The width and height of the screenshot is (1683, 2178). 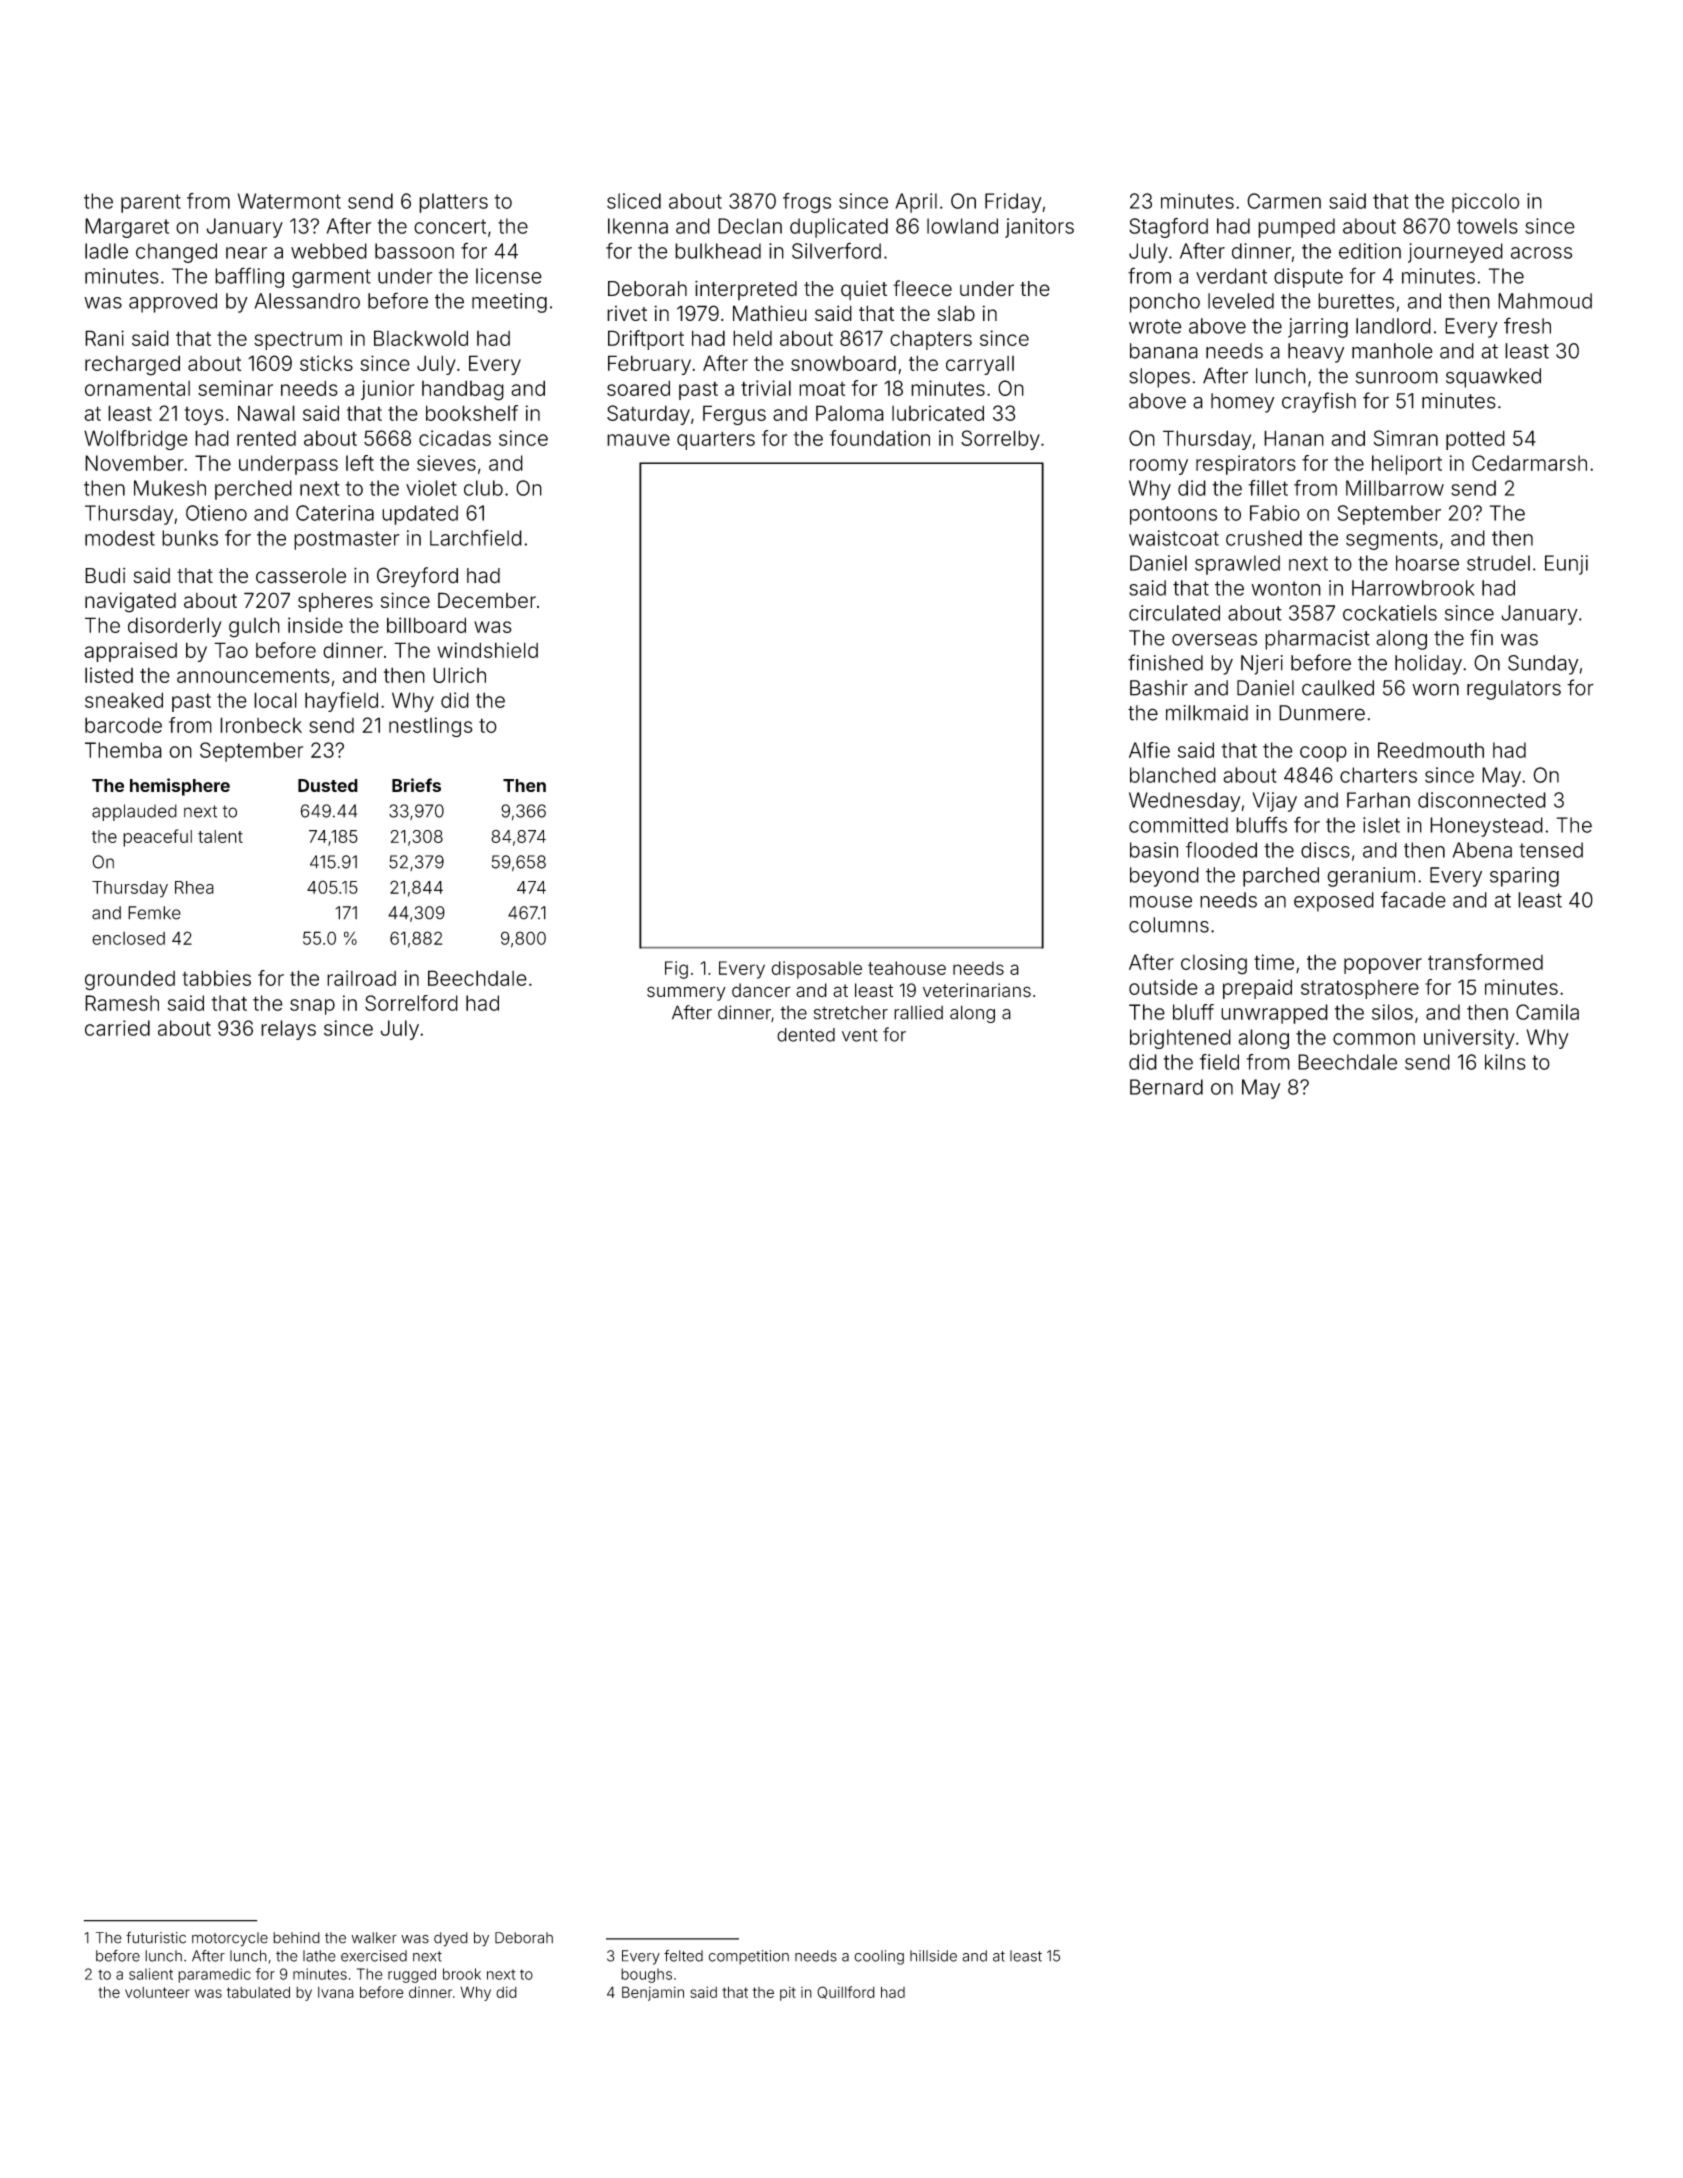 I want to click on relays, so click(x=288, y=1030).
